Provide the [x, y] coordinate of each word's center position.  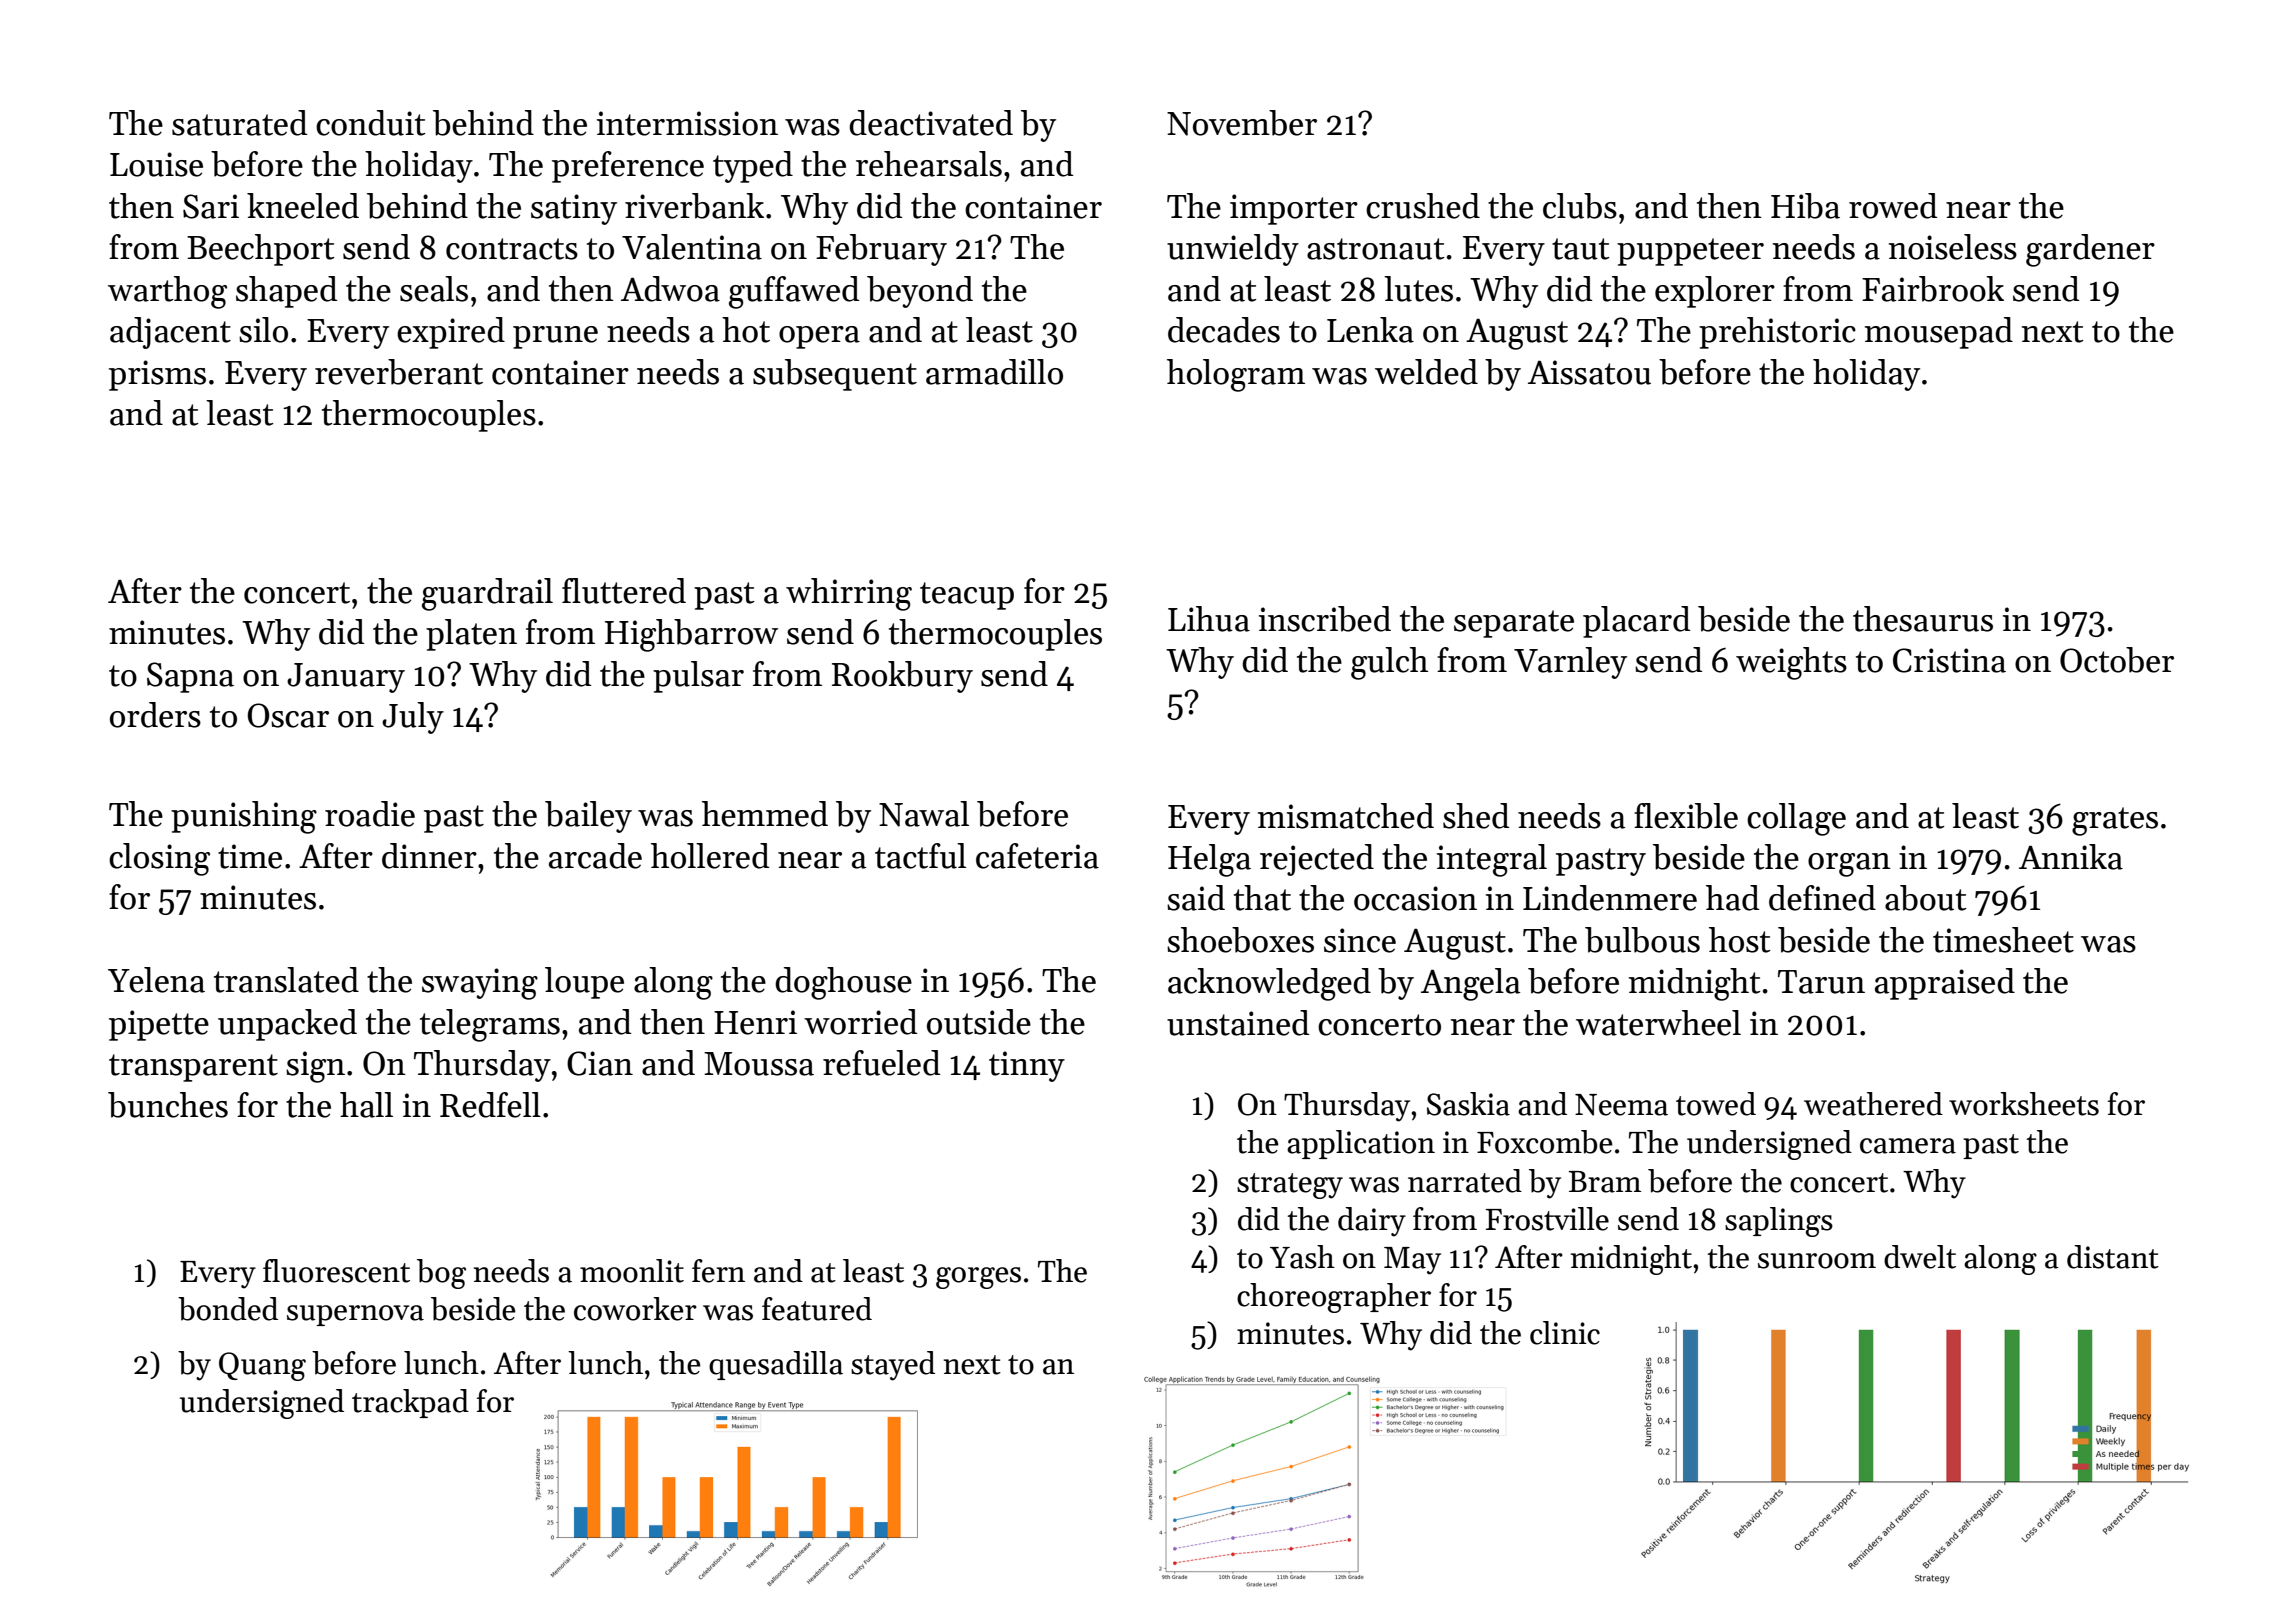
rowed [1893, 206]
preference [628, 167]
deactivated [931, 123]
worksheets [2024, 1104]
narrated [1465, 1181]
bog [441, 1274]
